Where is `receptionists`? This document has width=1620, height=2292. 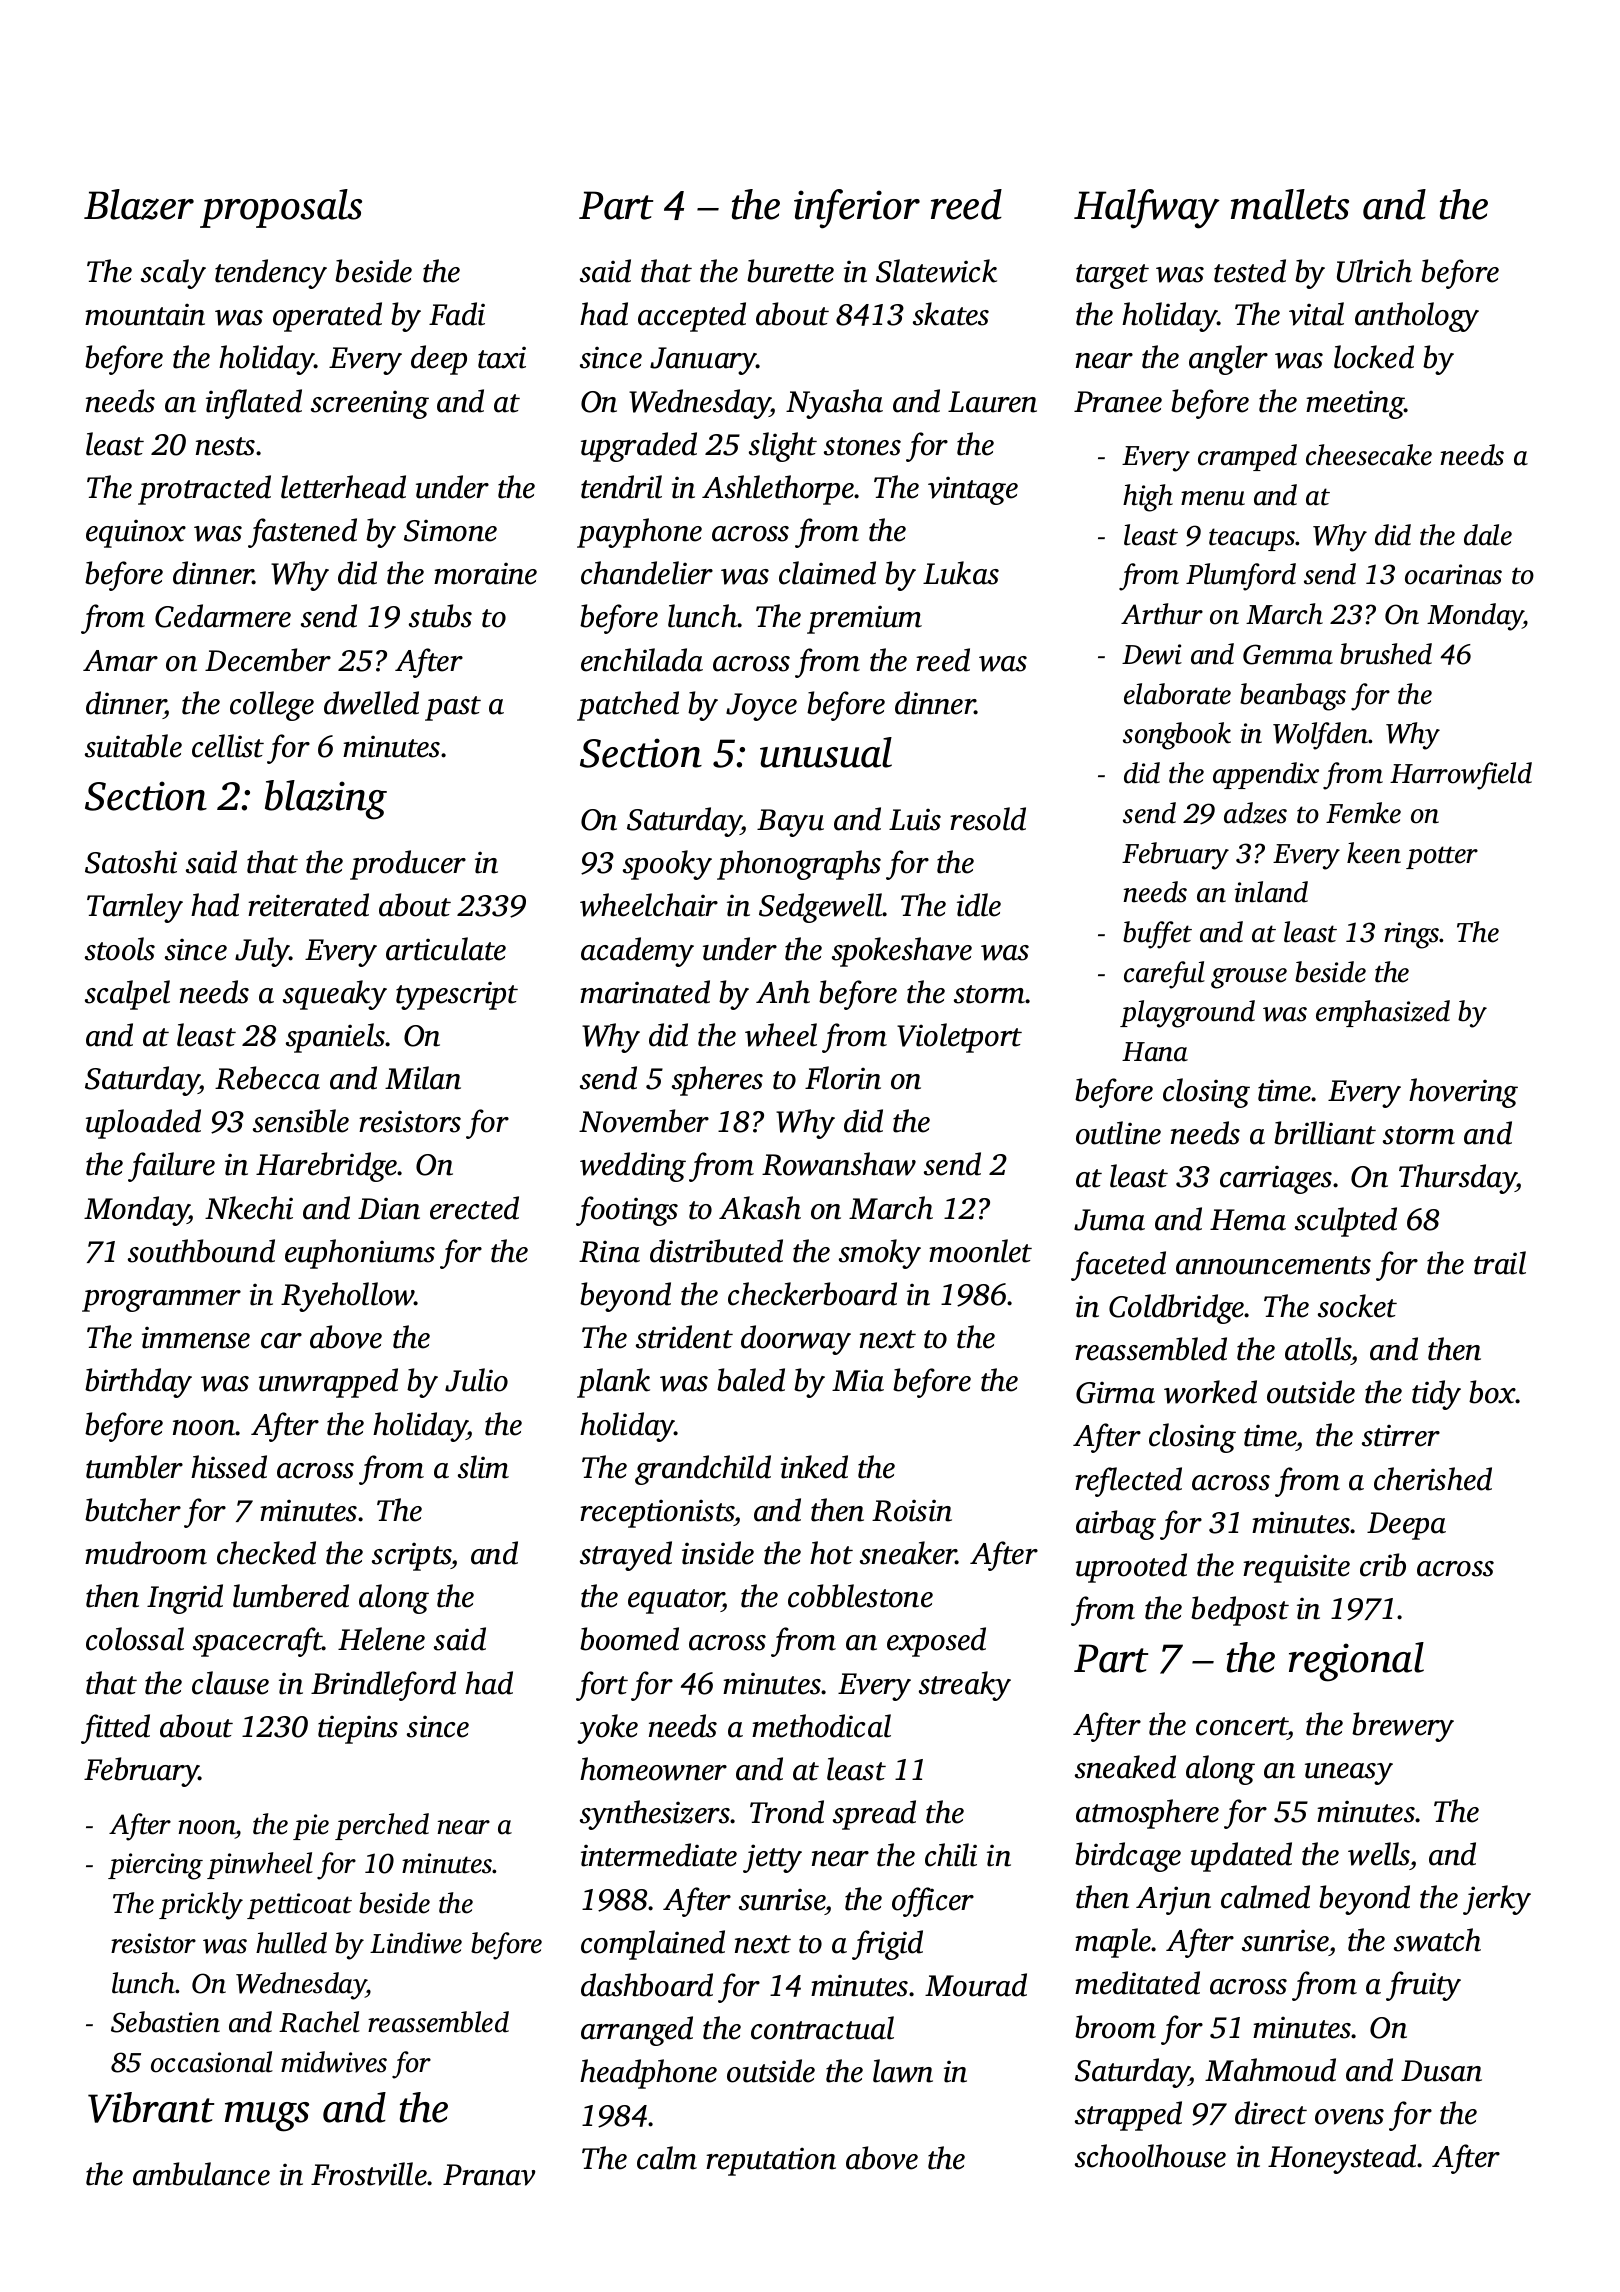 receptionists is located at coordinates (657, 1513).
